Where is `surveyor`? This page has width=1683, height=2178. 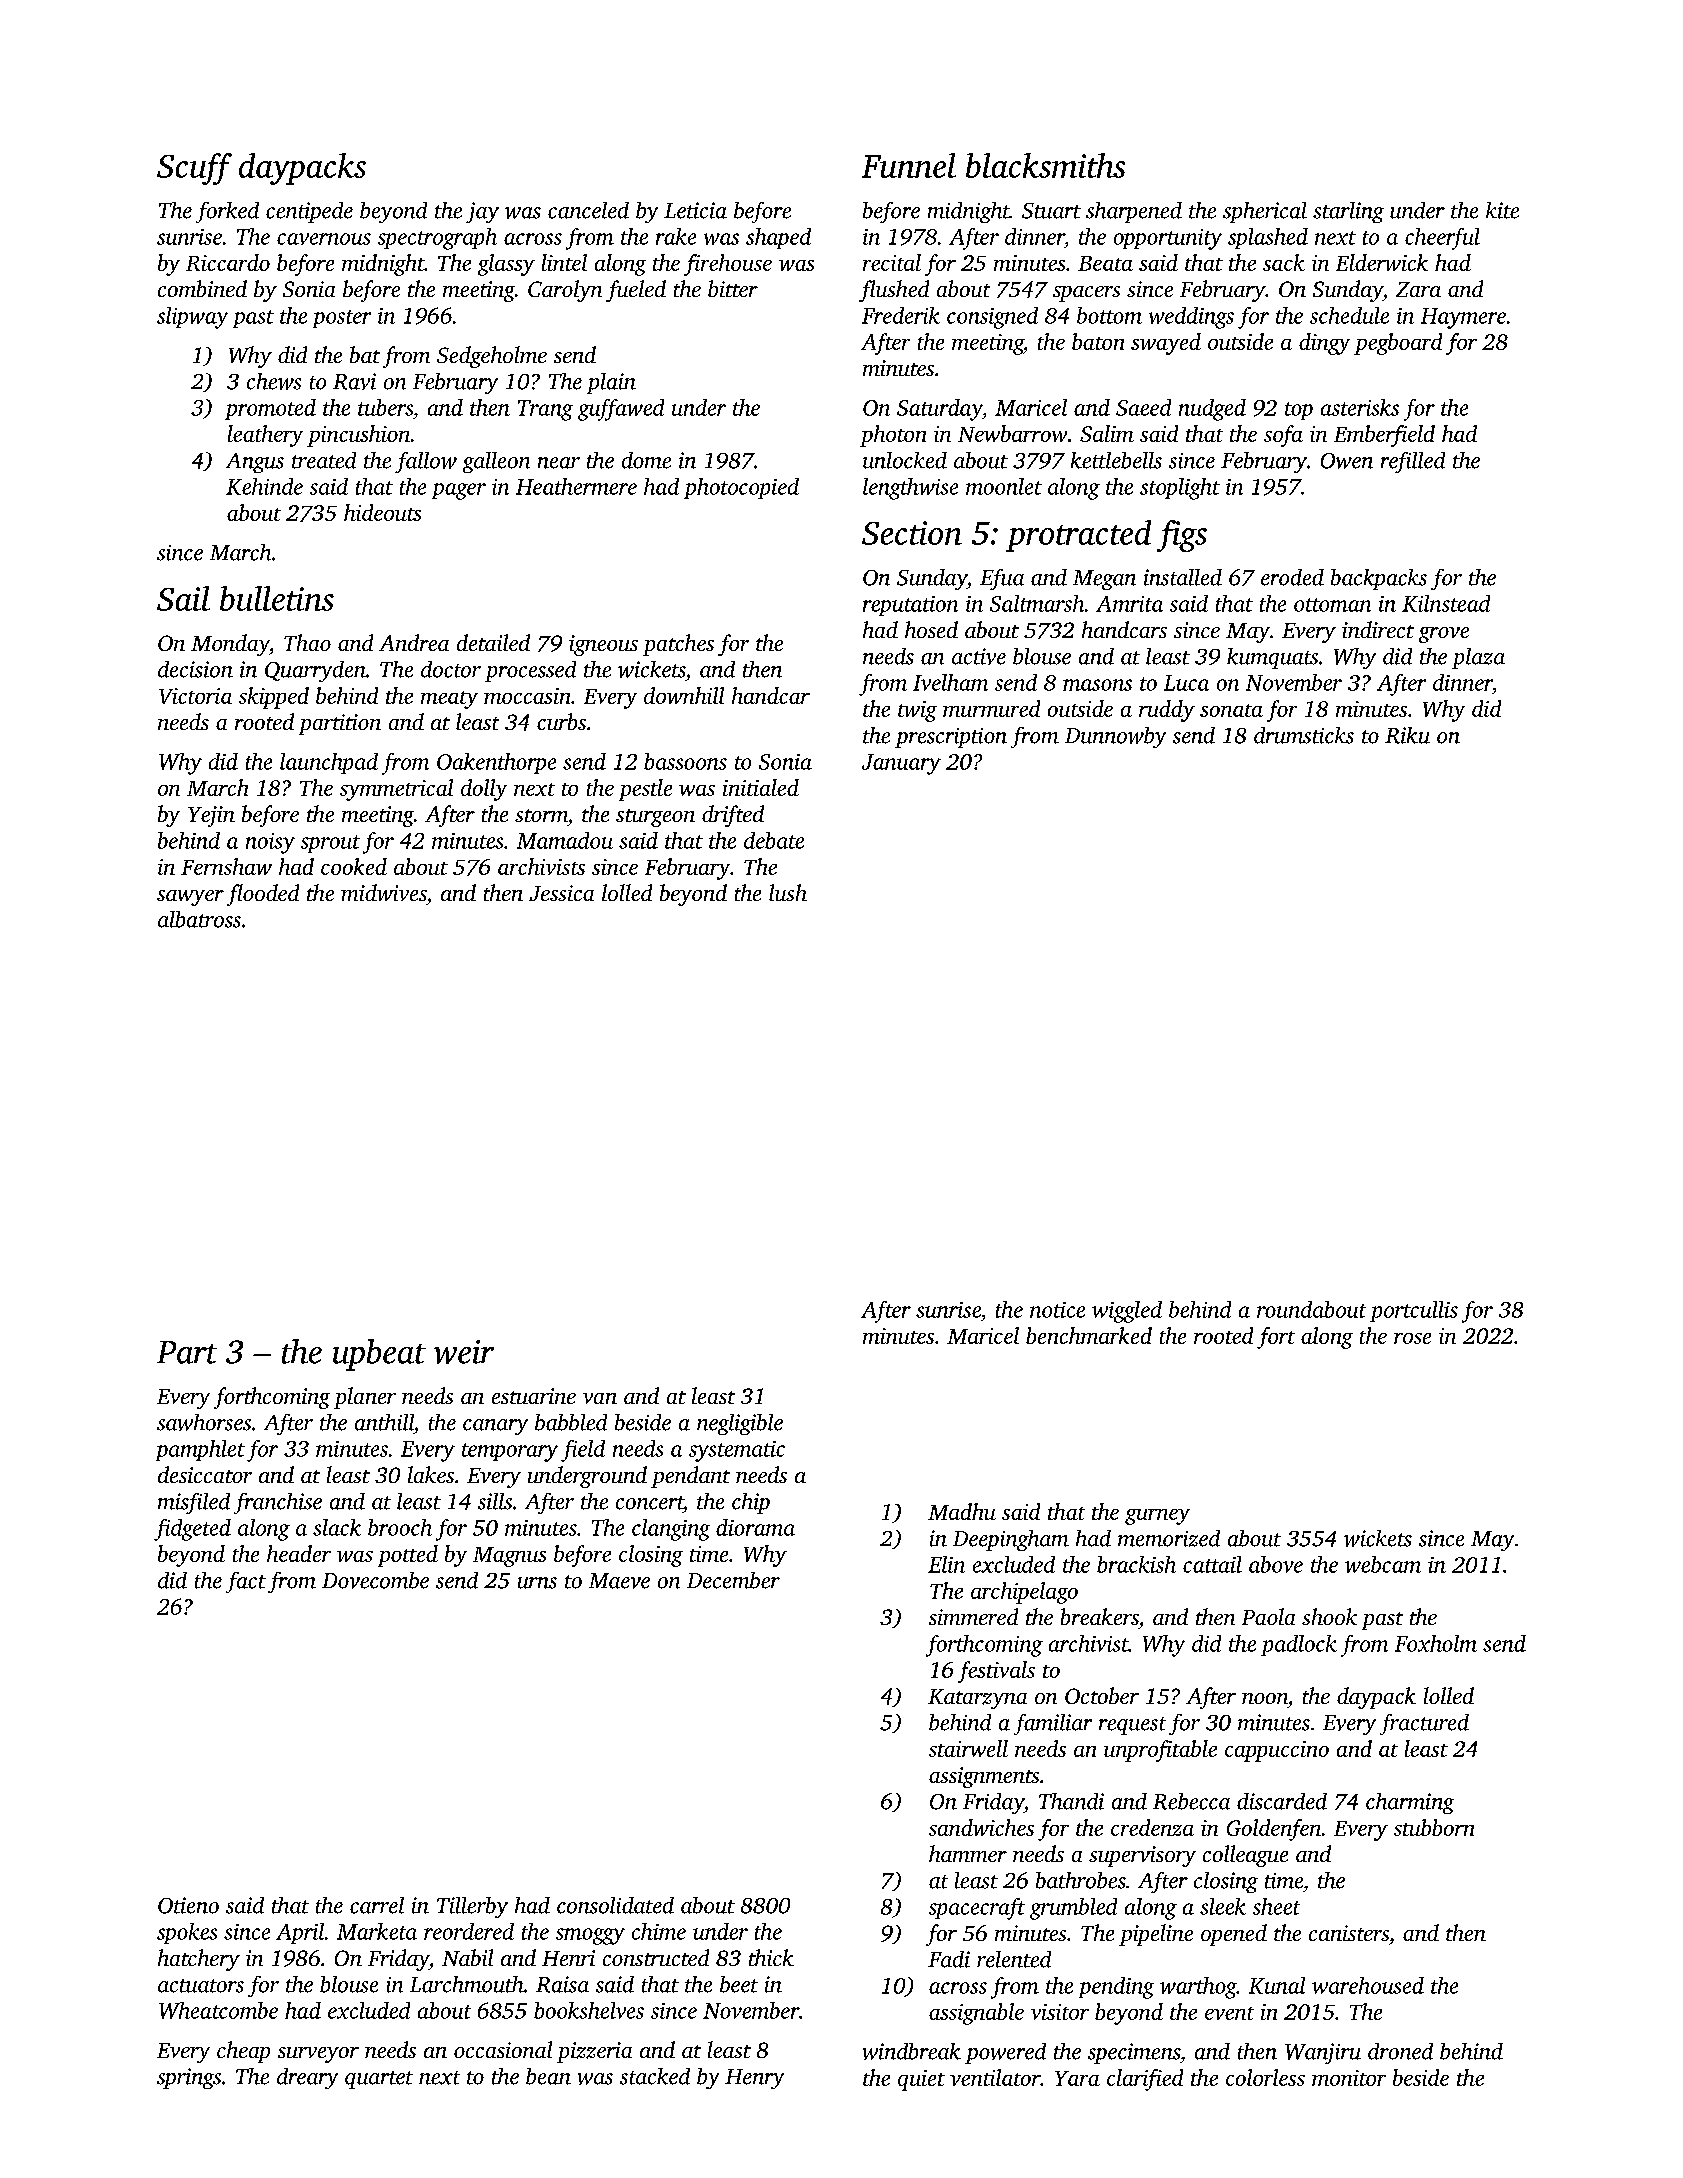 surveyor is located at coordinates (318, 2055).
